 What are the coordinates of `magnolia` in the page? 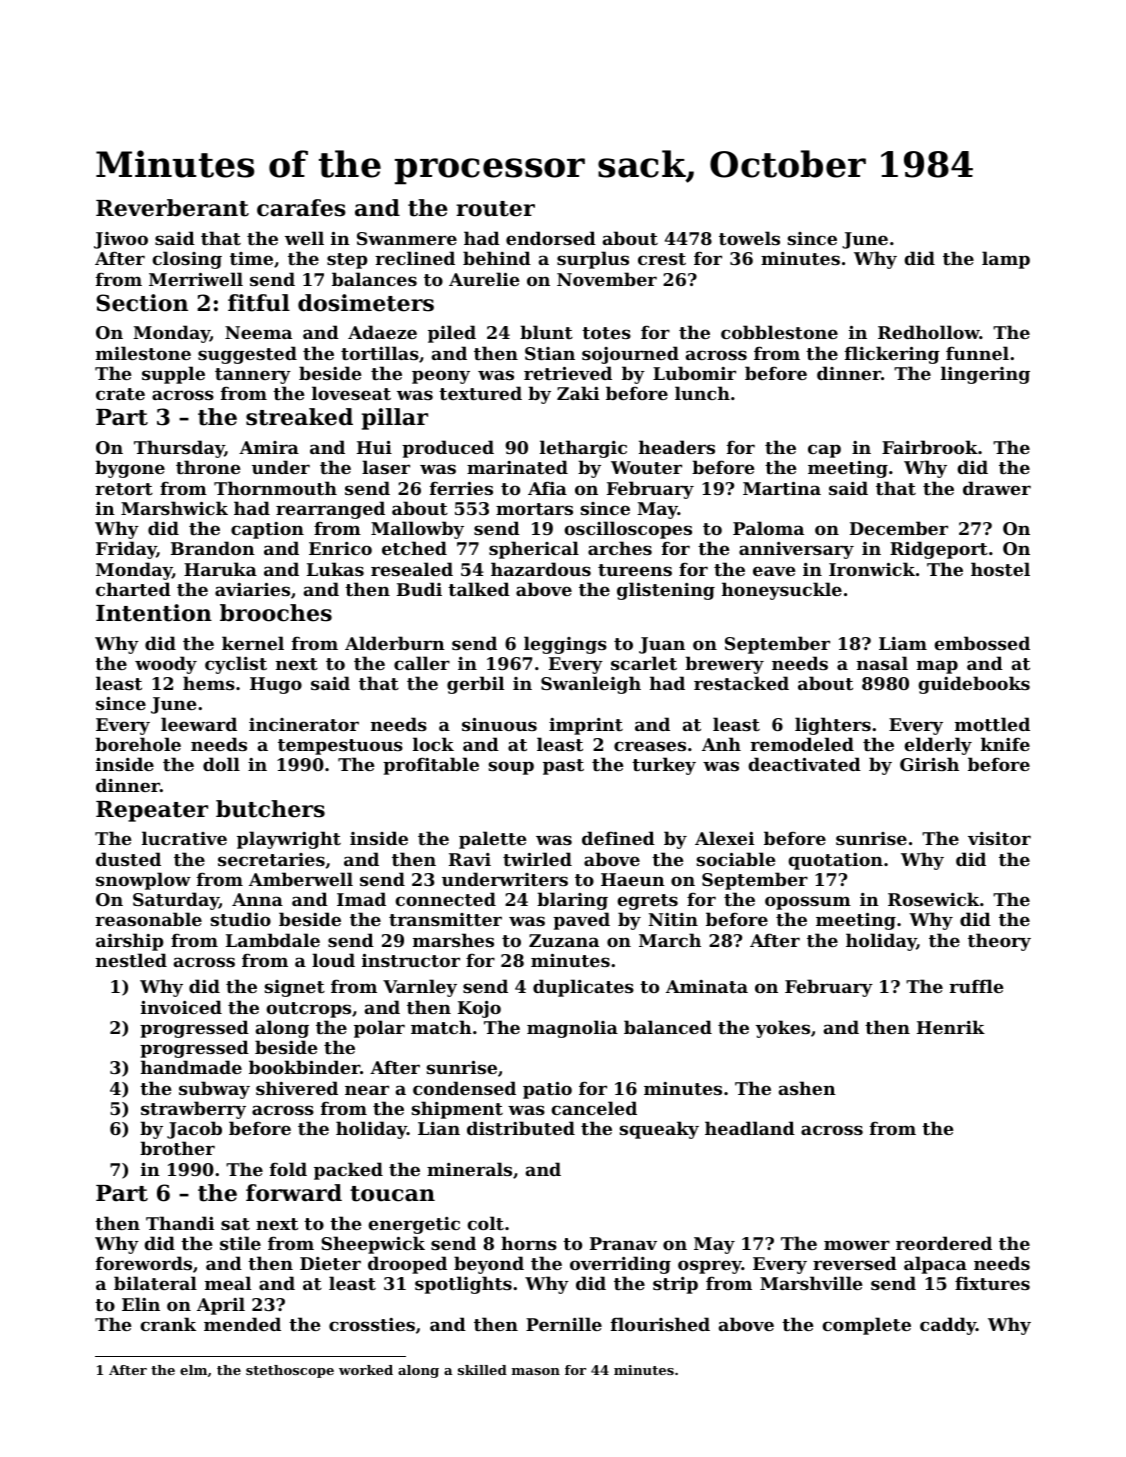 It's located at (572, 1029).
